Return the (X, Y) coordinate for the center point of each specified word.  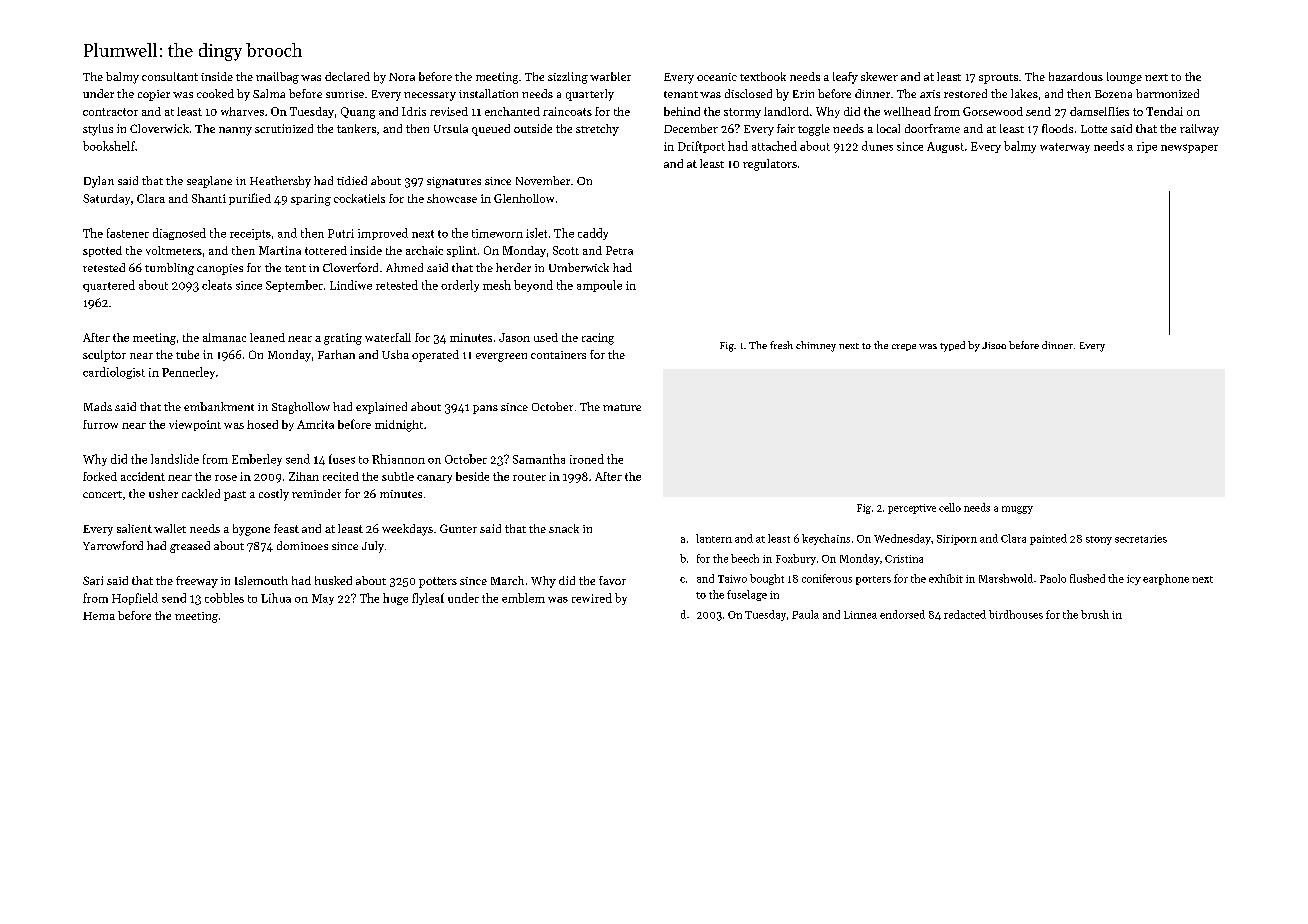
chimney (816, 346)
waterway (1065, 148)
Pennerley (188, 373)
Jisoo (994, 345)
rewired (592, 598)
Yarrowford (113, 545)
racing (598, 339)
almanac (224, 337)
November (543, 180)
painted (1048, 539)
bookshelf (109, 146)
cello (950, 507)
